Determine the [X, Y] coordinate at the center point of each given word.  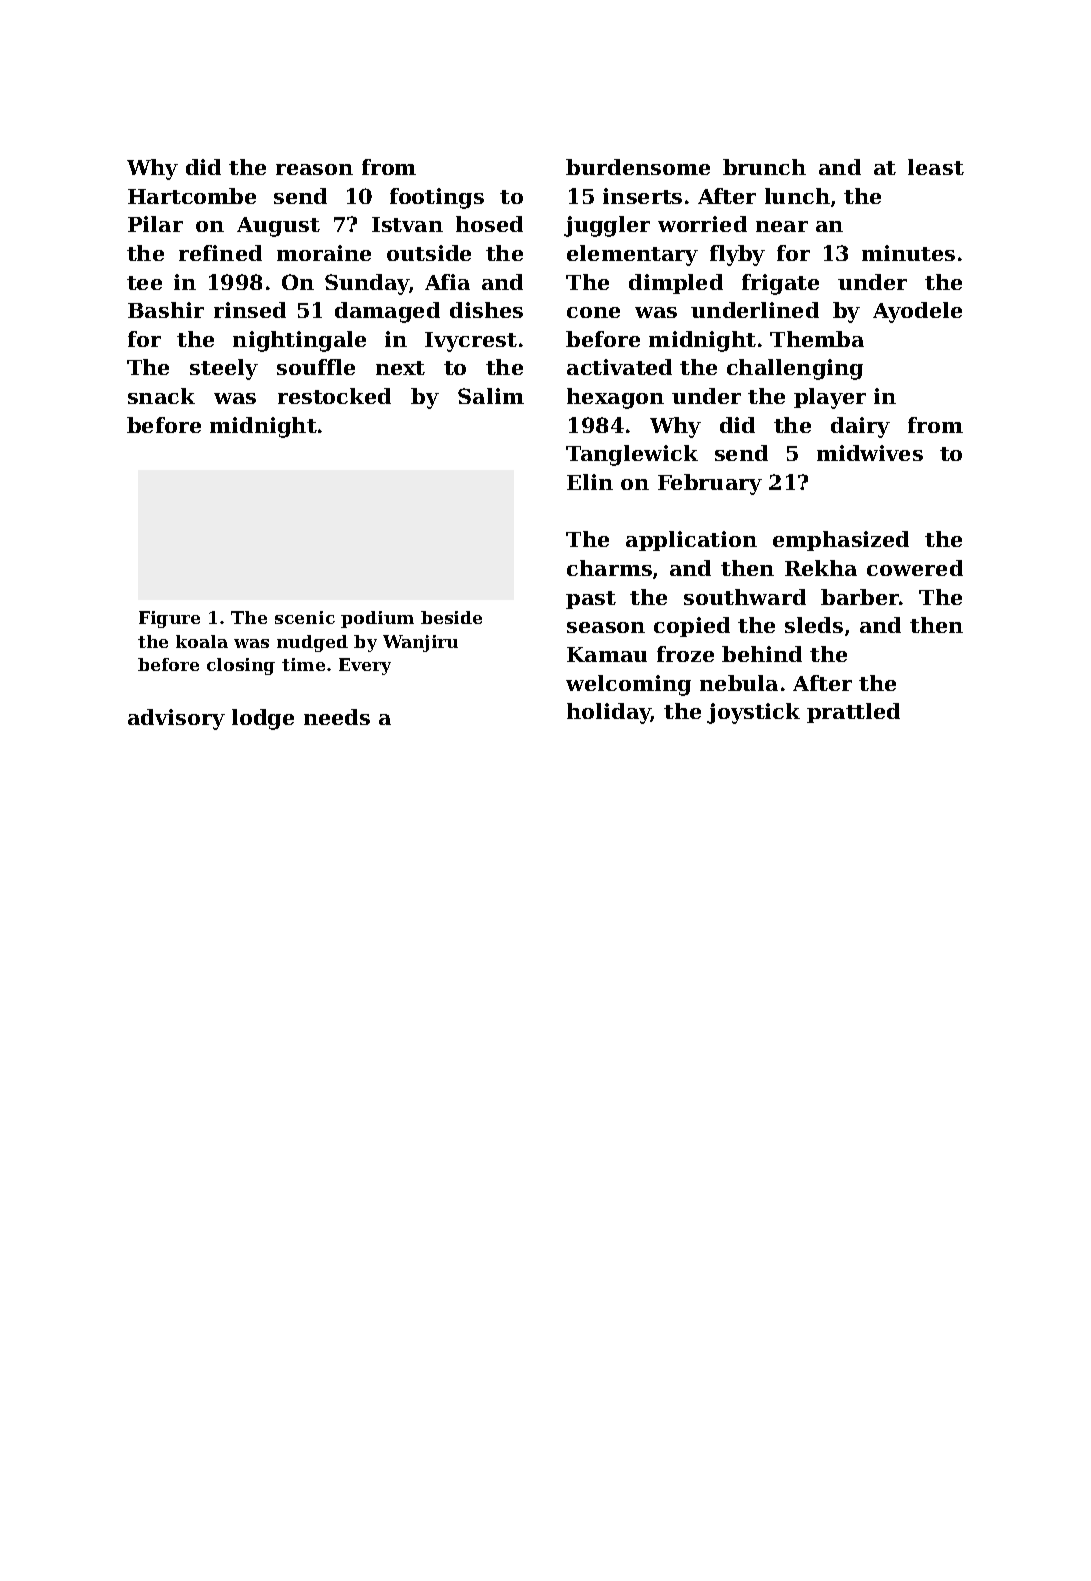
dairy [860, 427]
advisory [176, 719]
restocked [334, 396]
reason [314, 169]
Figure [169, 619]
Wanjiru [420, 643]
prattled [853, 713]
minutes [908, 253]
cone [593, 312]
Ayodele [917, 312]
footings [437, 198]
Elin [590, 482]
